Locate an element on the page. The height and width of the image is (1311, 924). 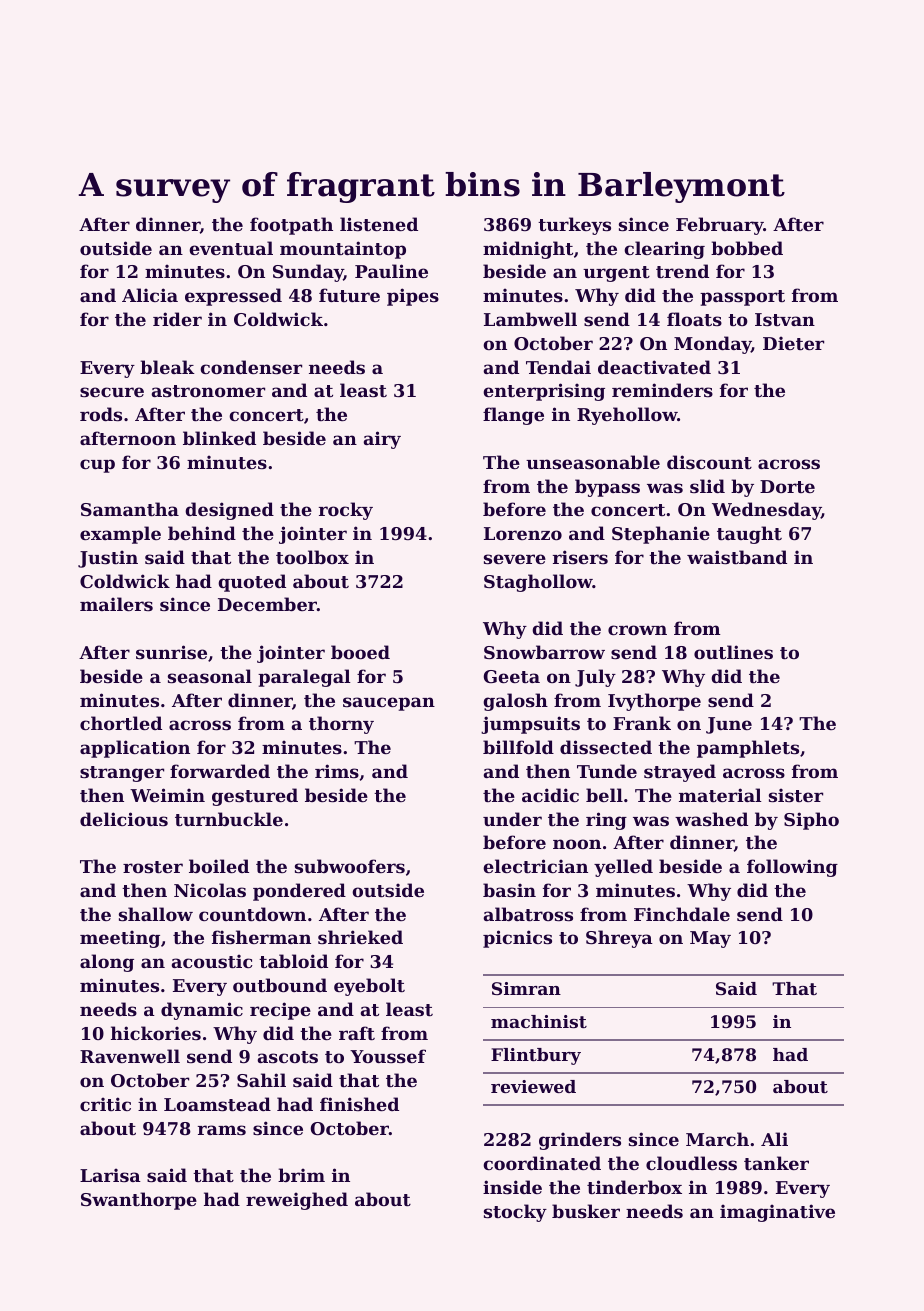
February is located at coordinates (720, 226).
